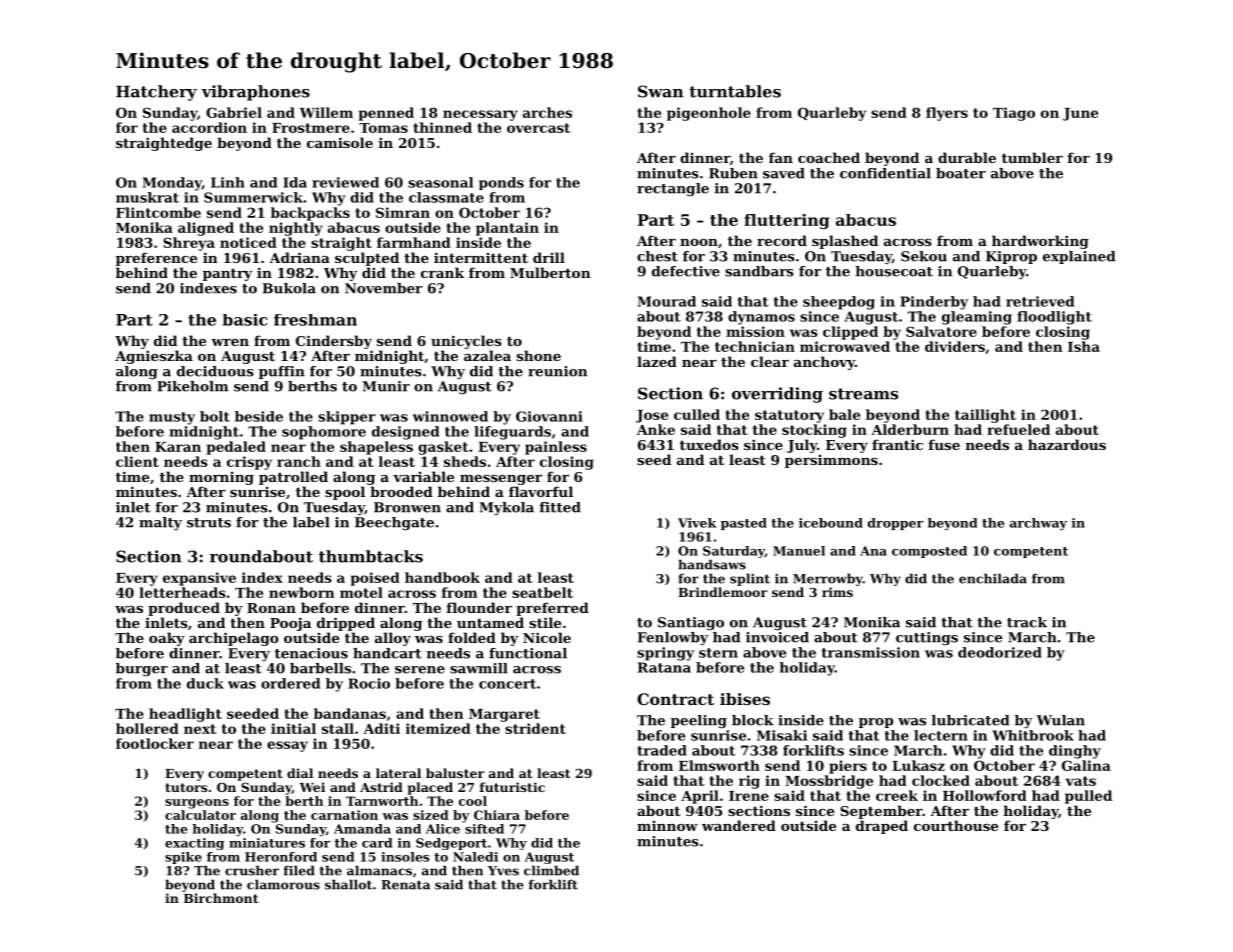  What do you see at coordinates (507, 229) in the image?
I see `plantain` at bounding box center [507, 229].
